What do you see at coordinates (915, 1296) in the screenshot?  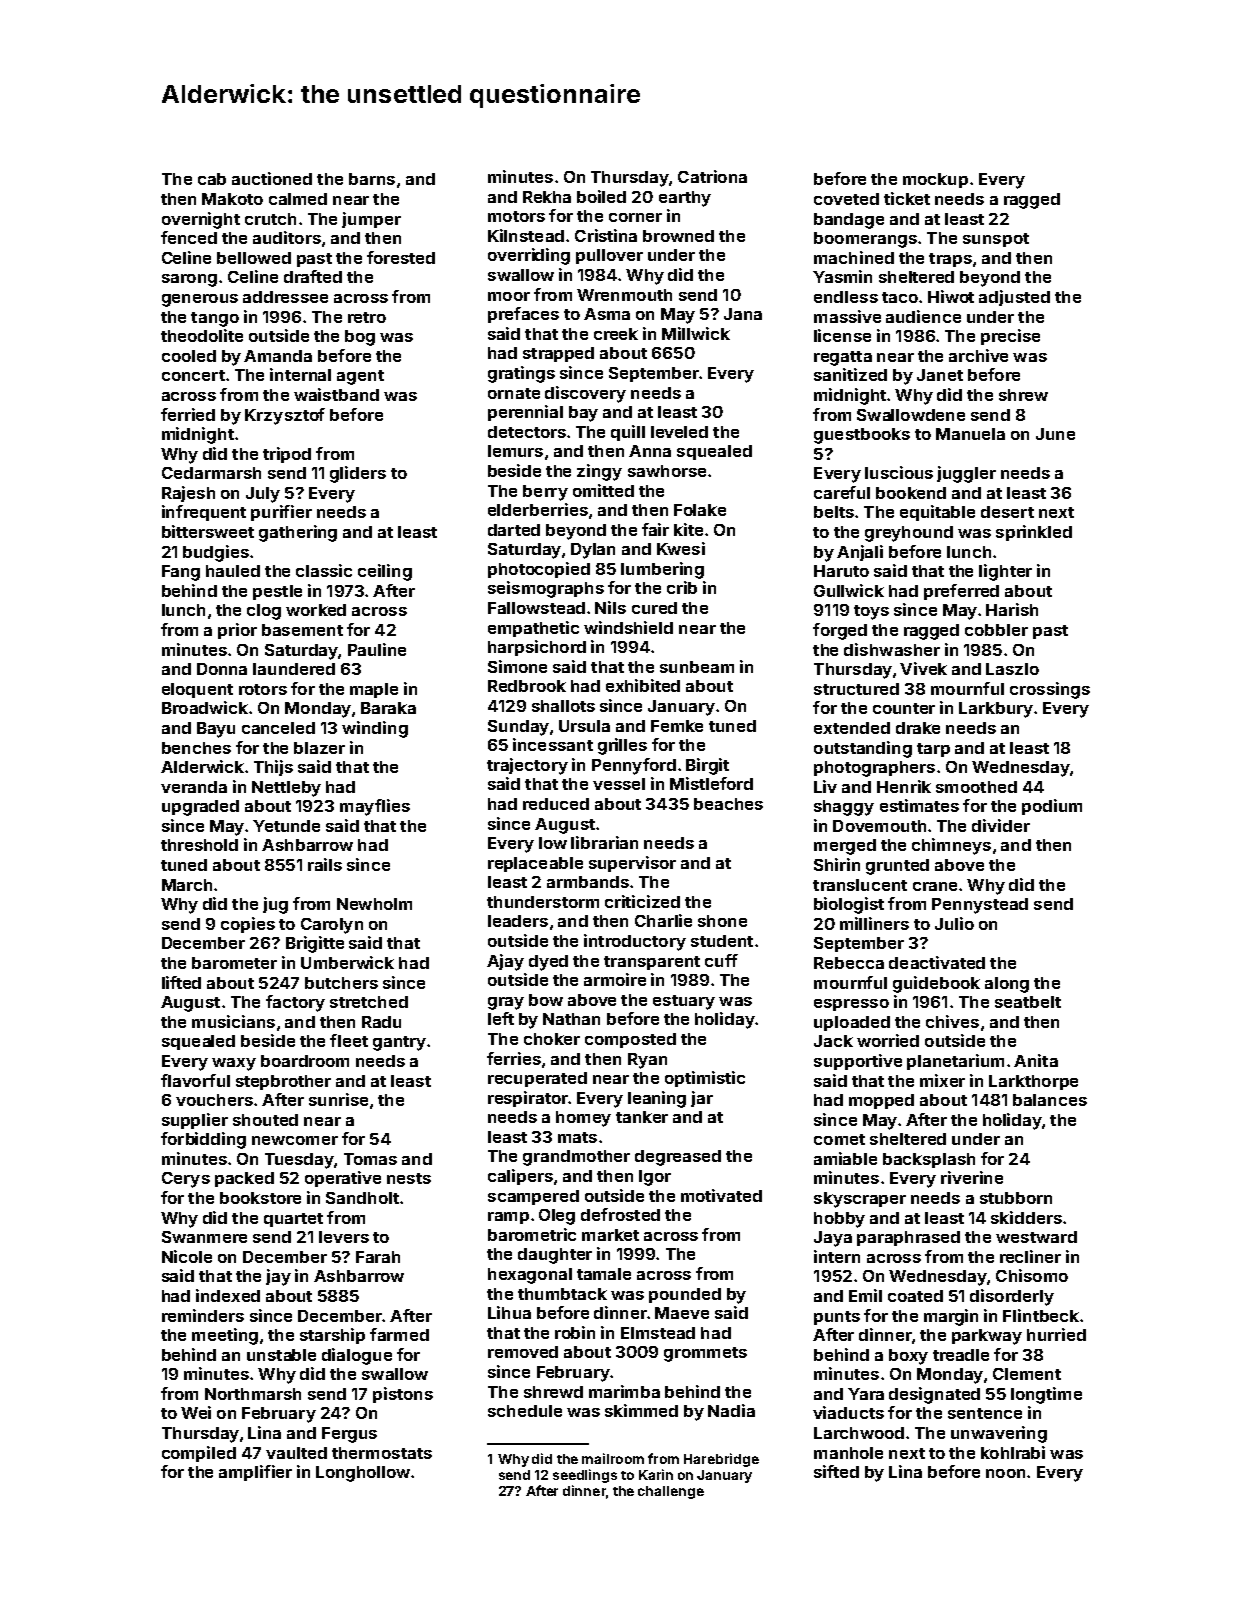 I see `coated` at bounding box center [915, 1296].
